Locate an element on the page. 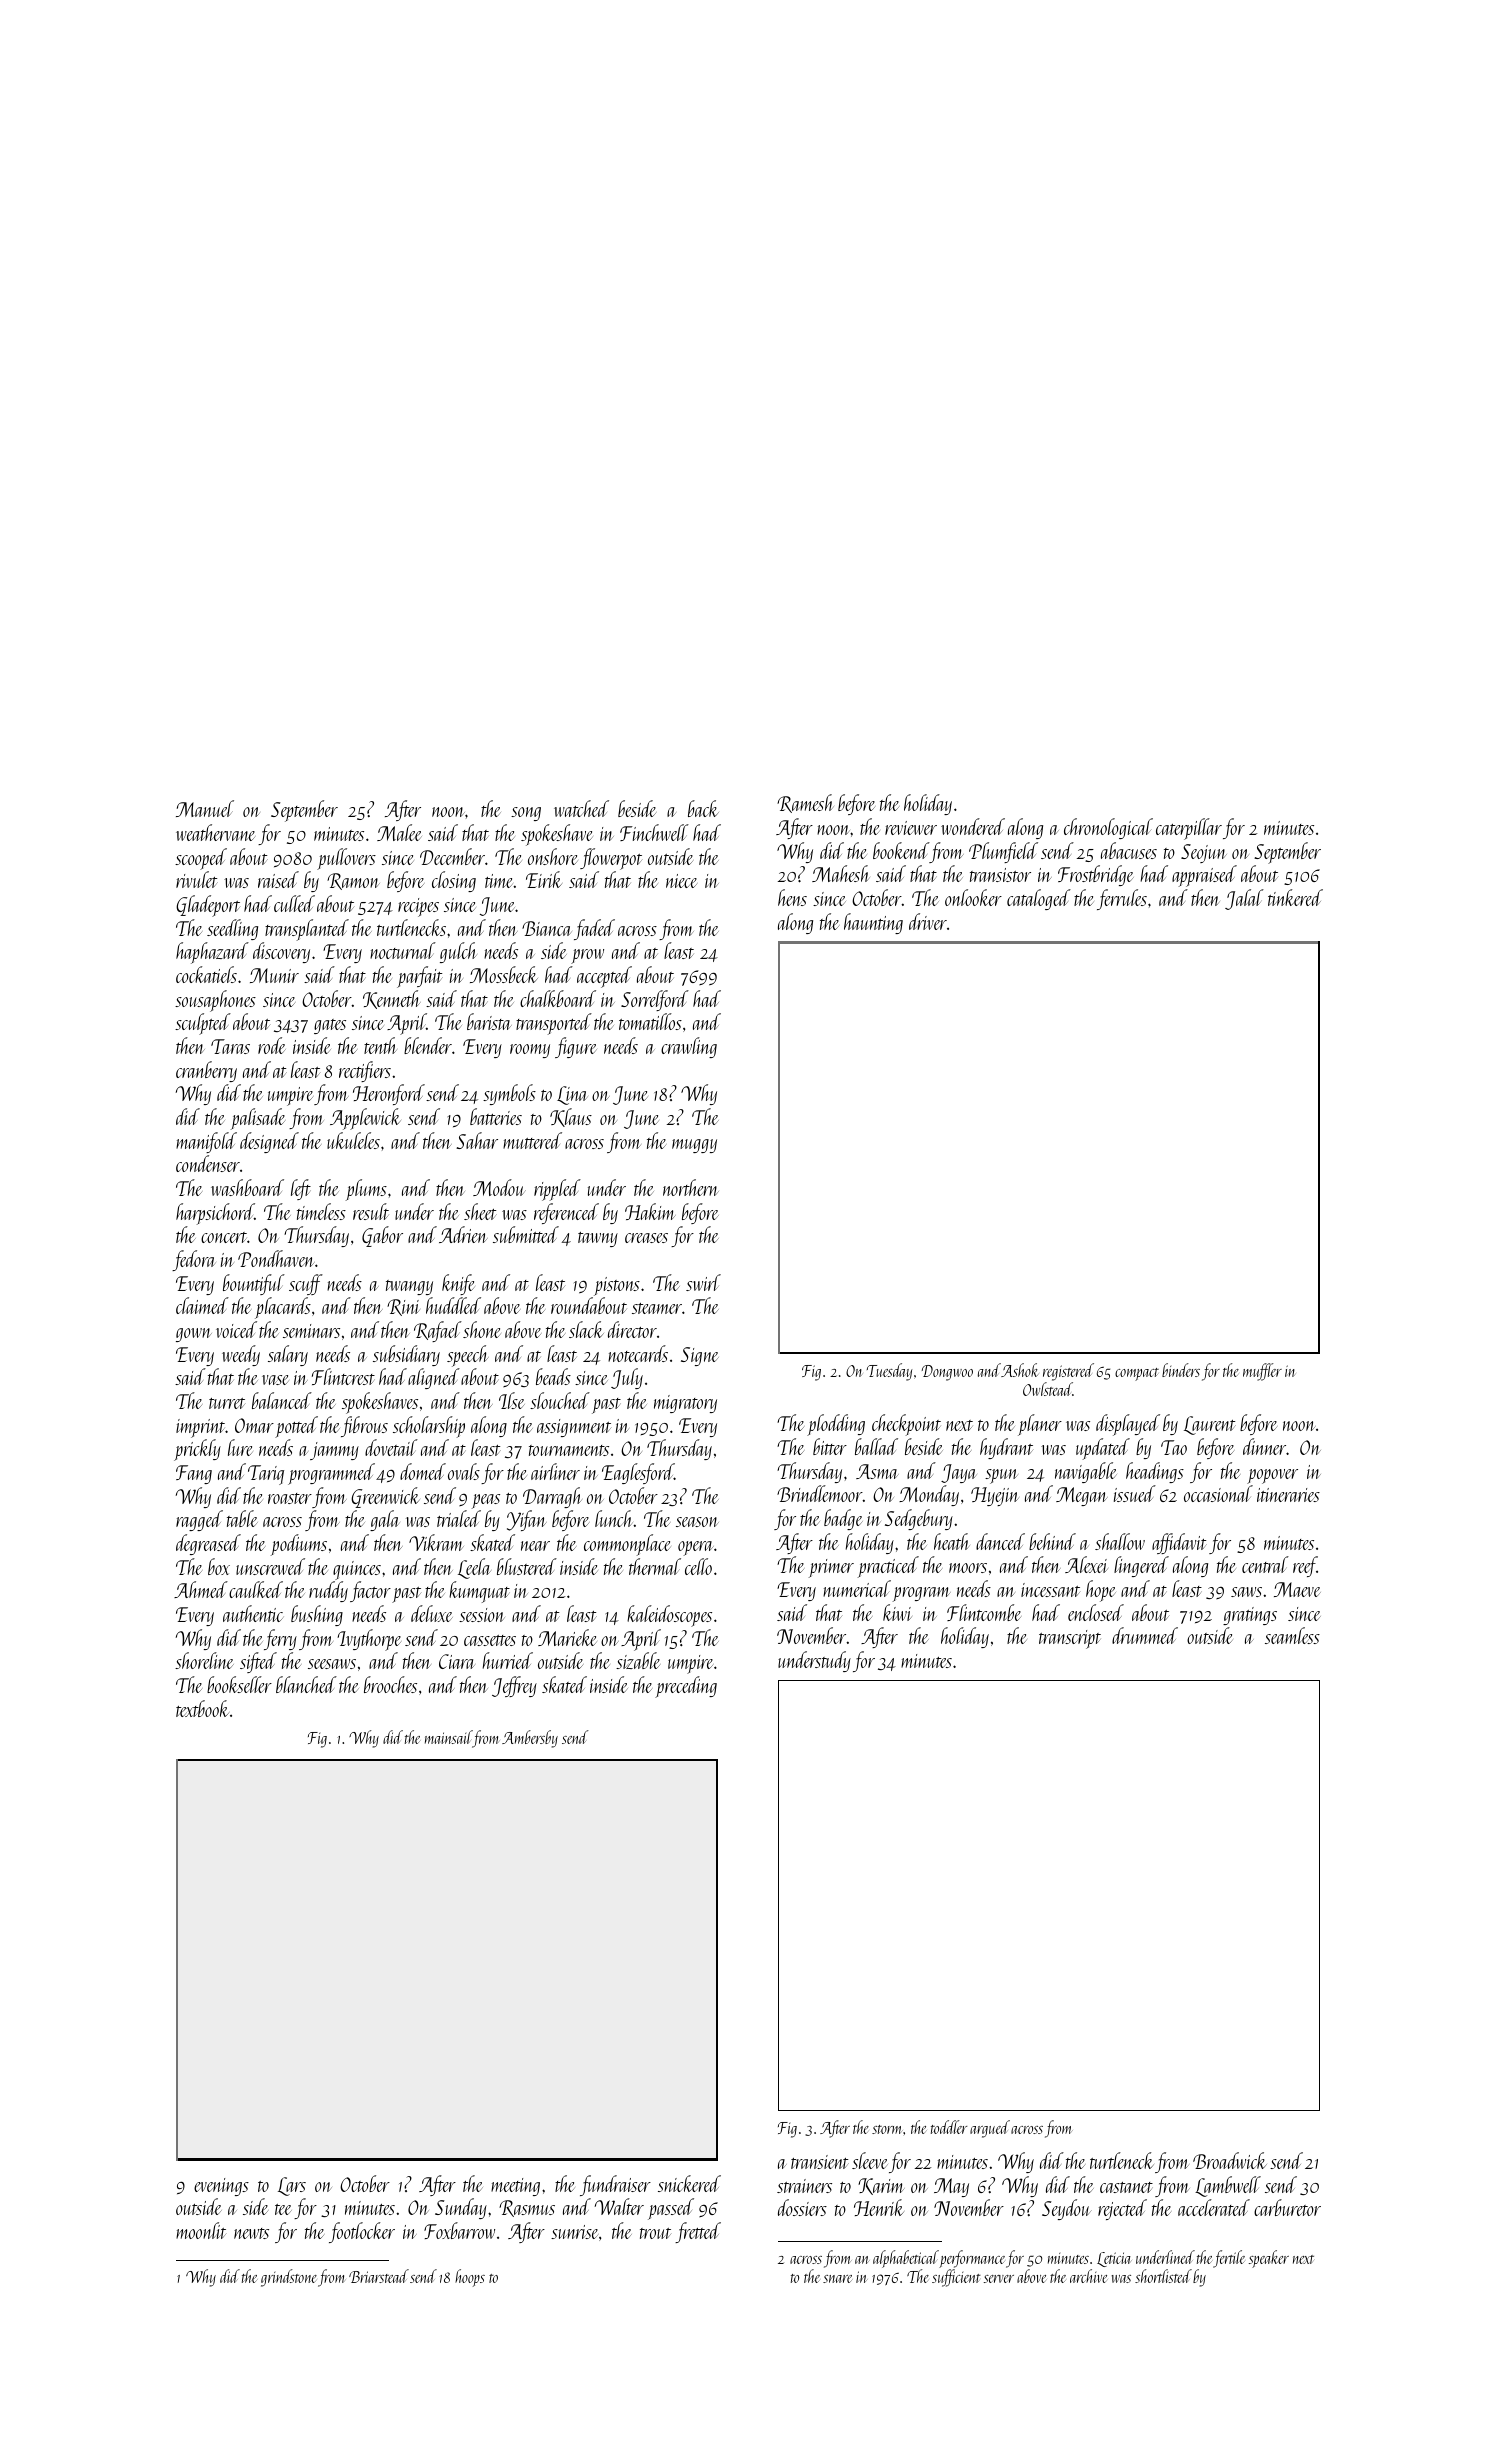 The width and height of the document is (1496, 2464). seamless is located at coordinates (1292, 1635).
